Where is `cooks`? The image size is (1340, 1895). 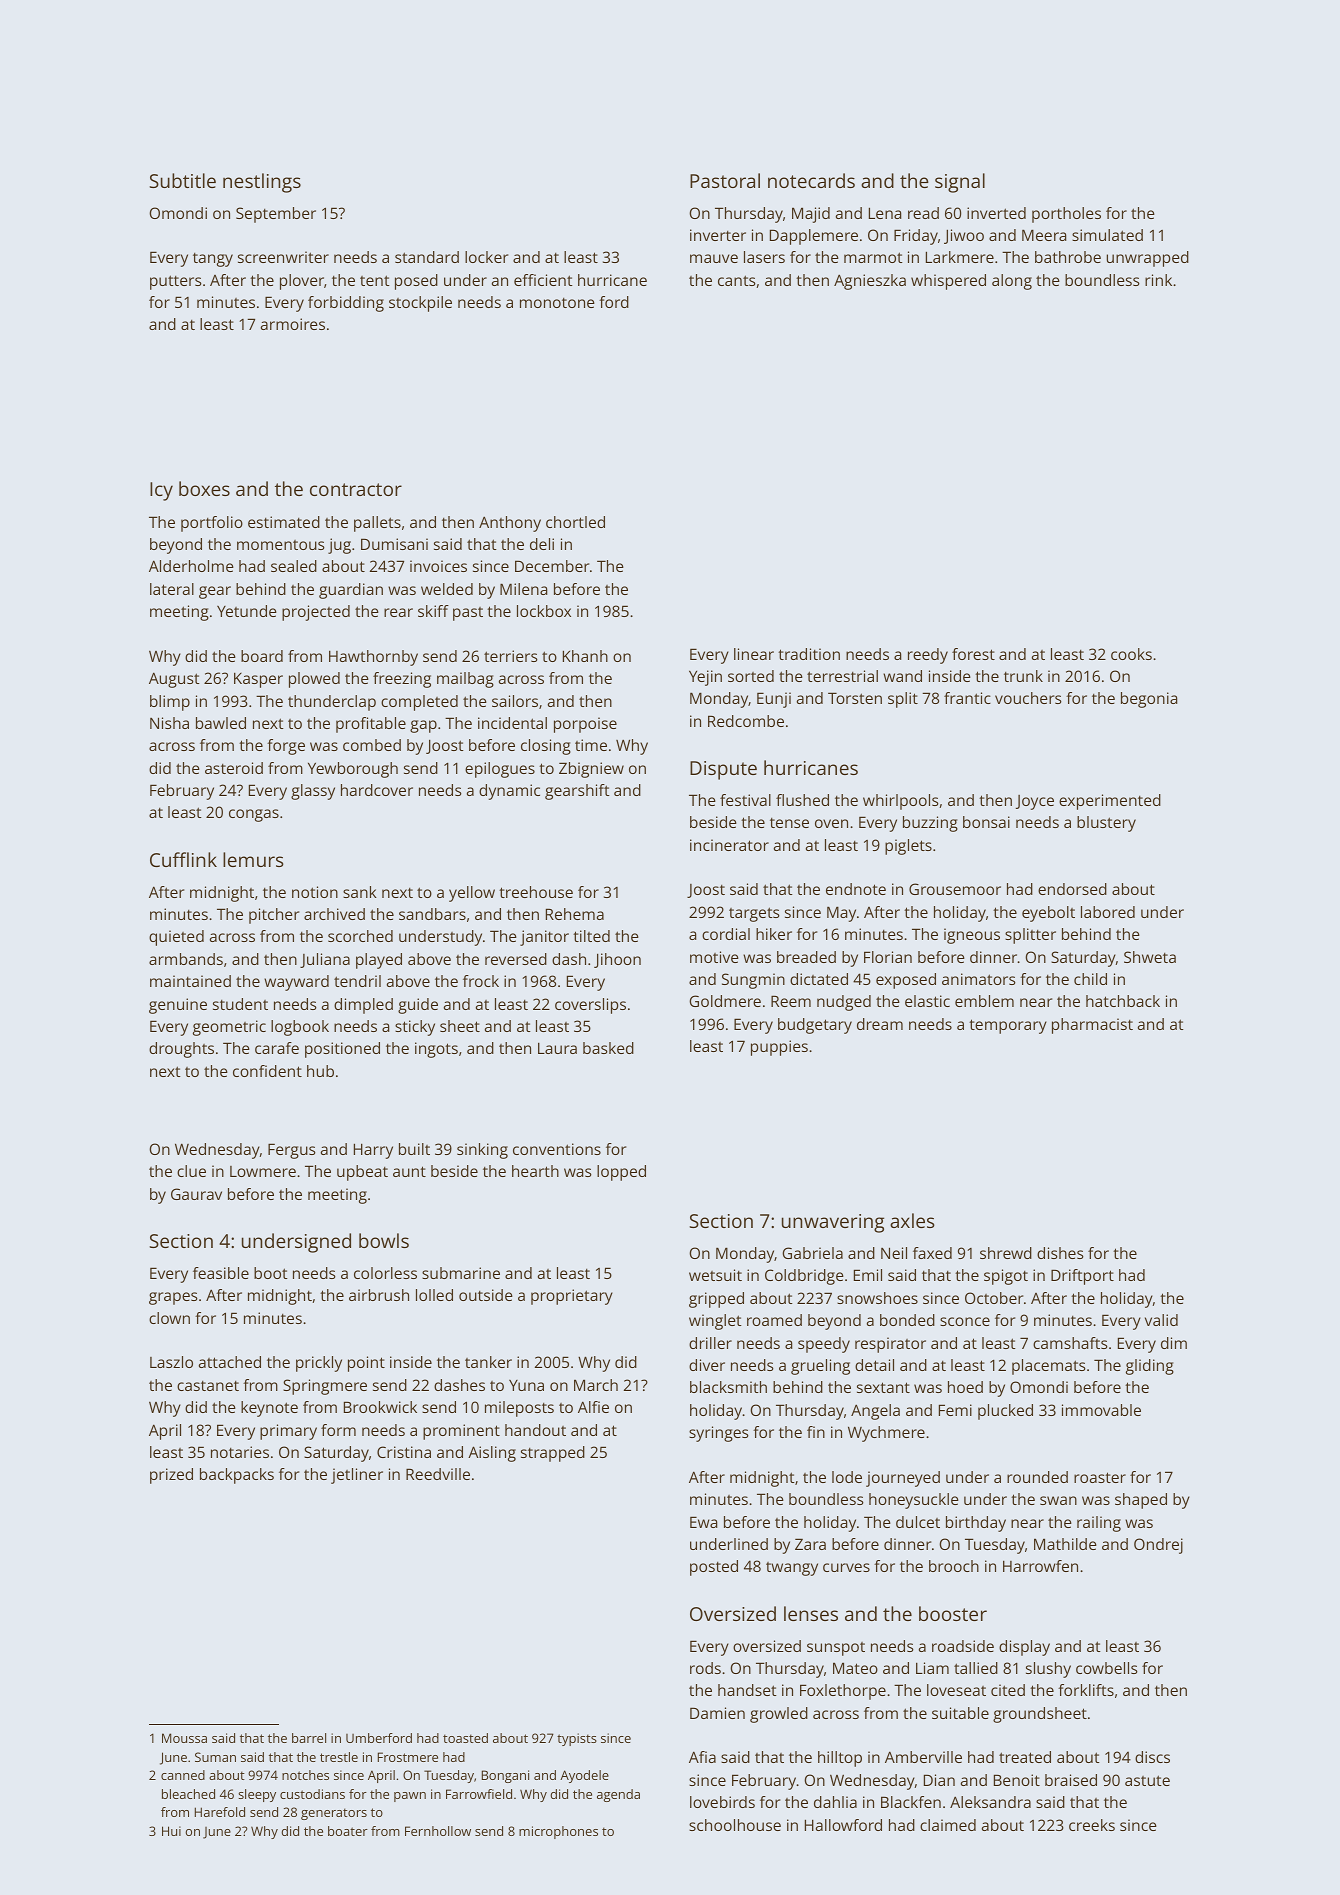
cooks is located at coordinates (1131, 654).
